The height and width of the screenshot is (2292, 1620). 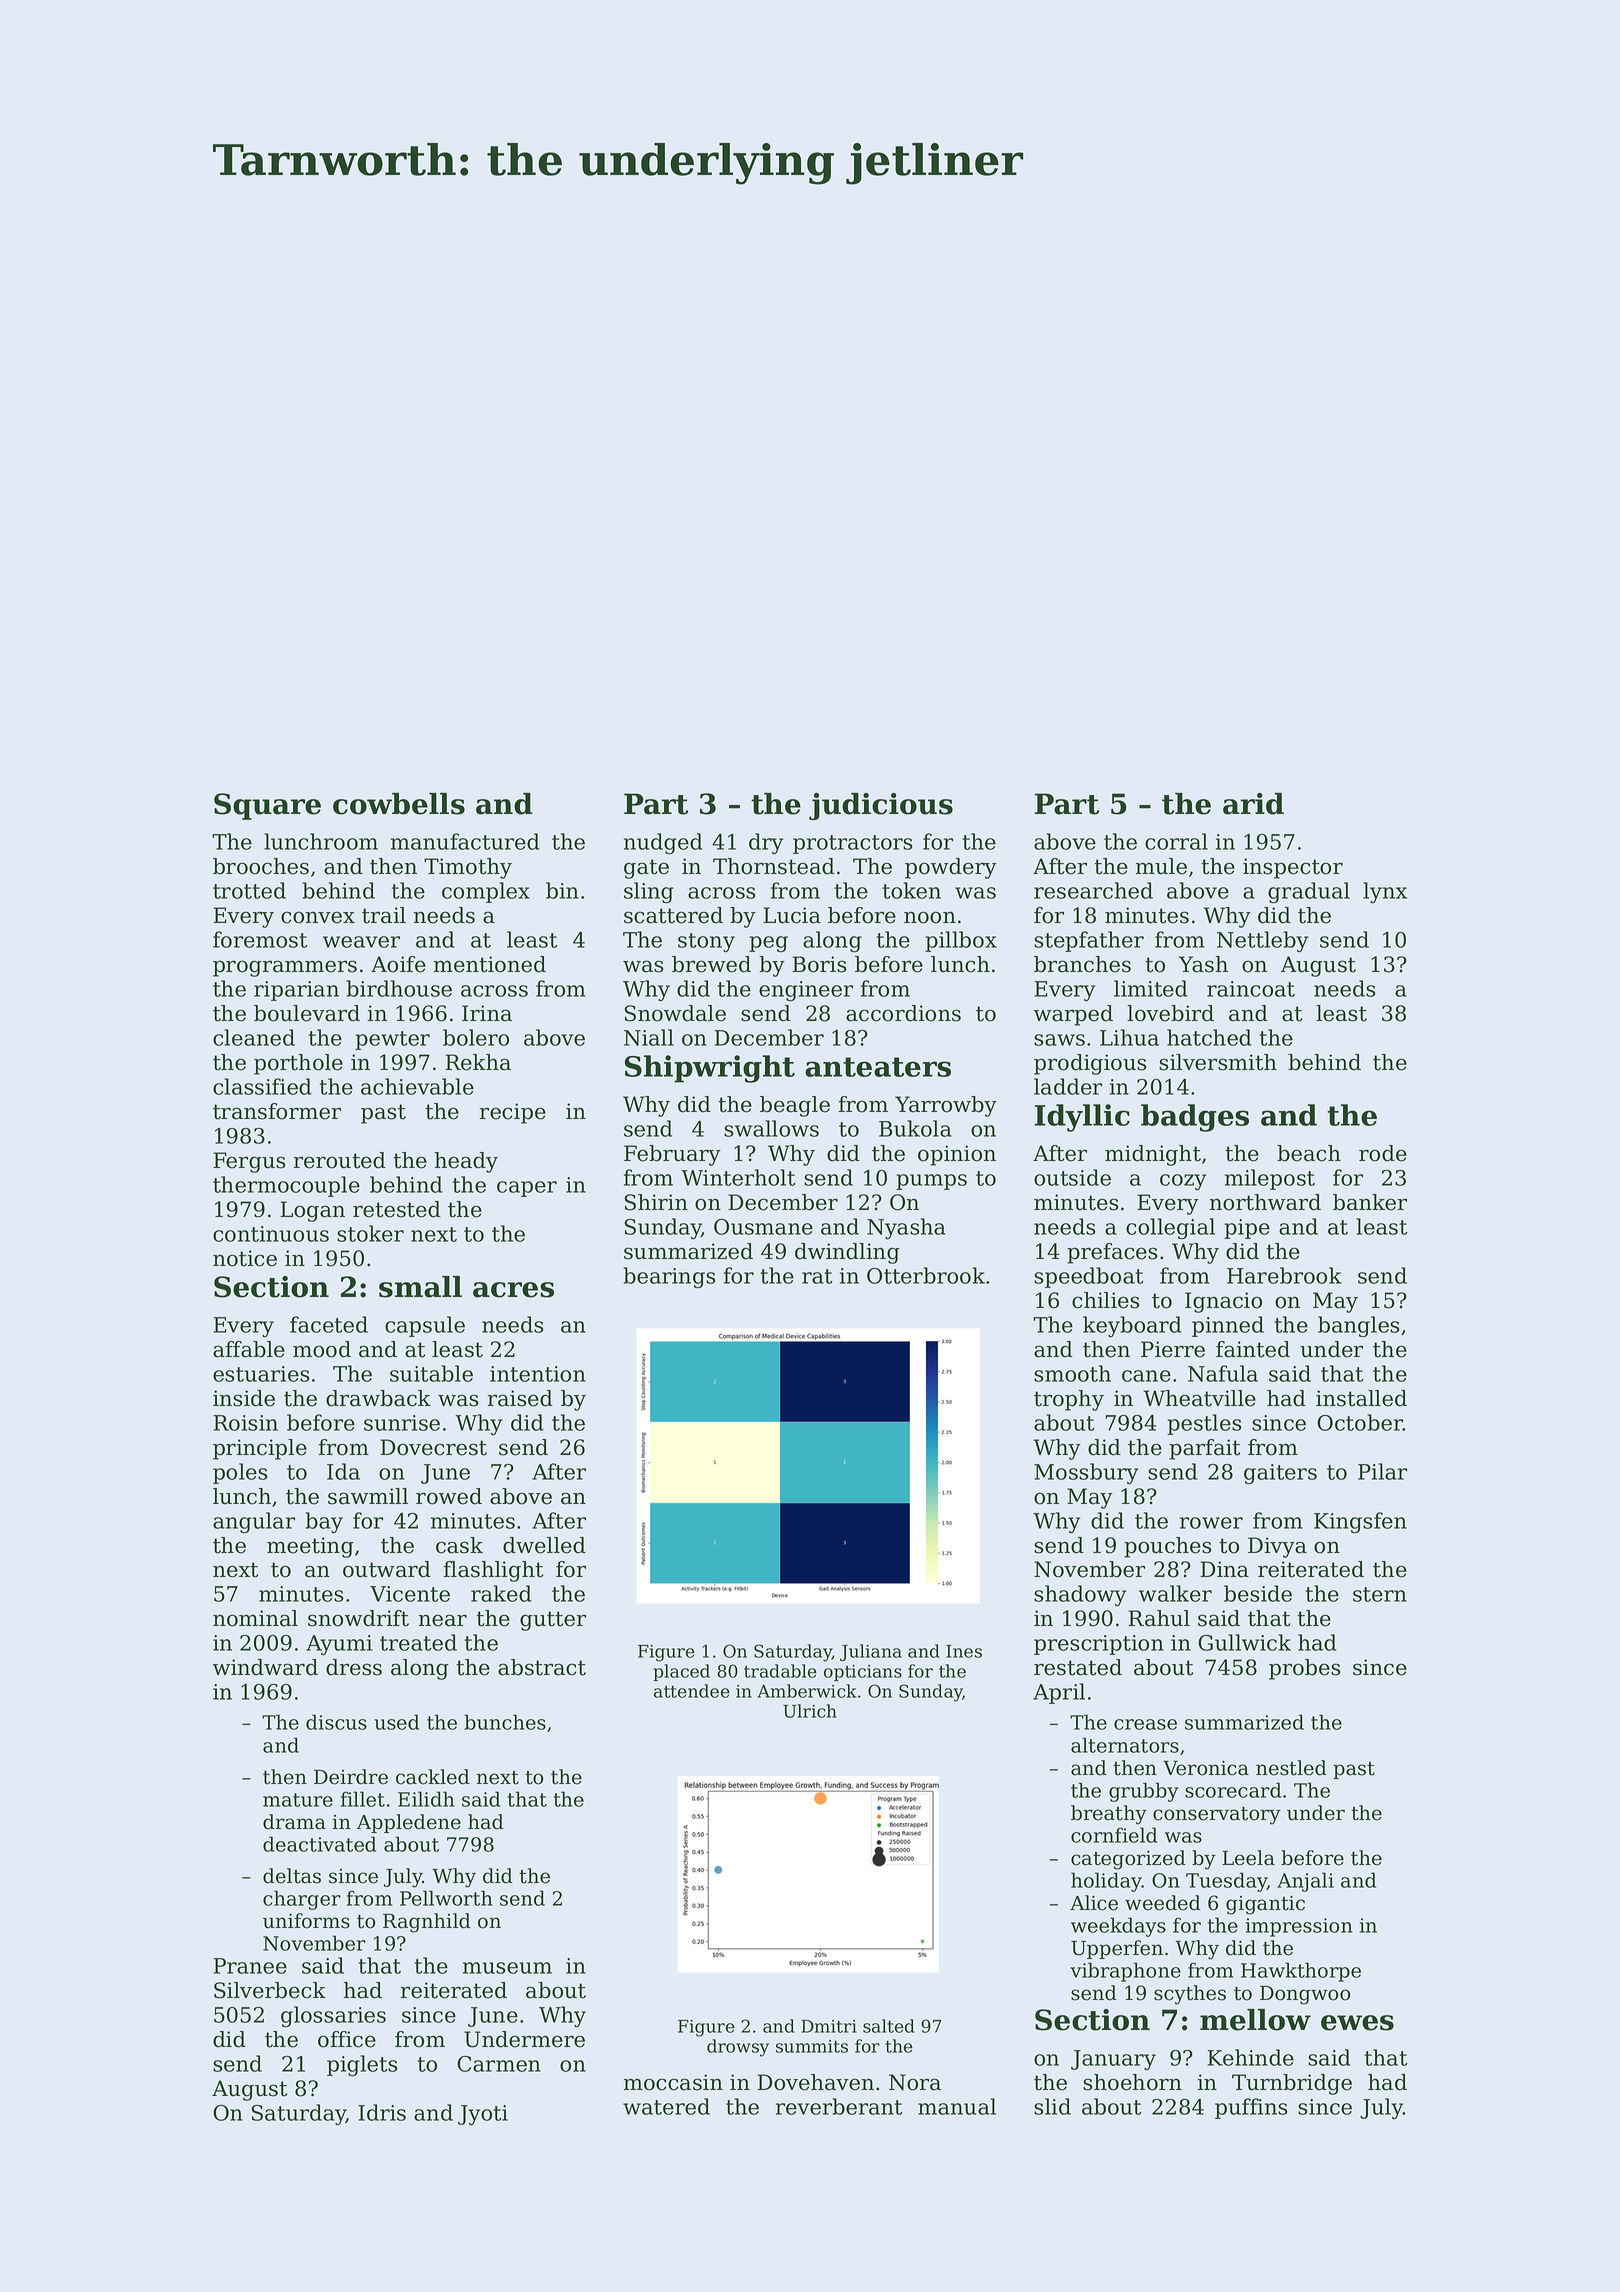 I want to click on recipe, so click(x=513, y=1113).
